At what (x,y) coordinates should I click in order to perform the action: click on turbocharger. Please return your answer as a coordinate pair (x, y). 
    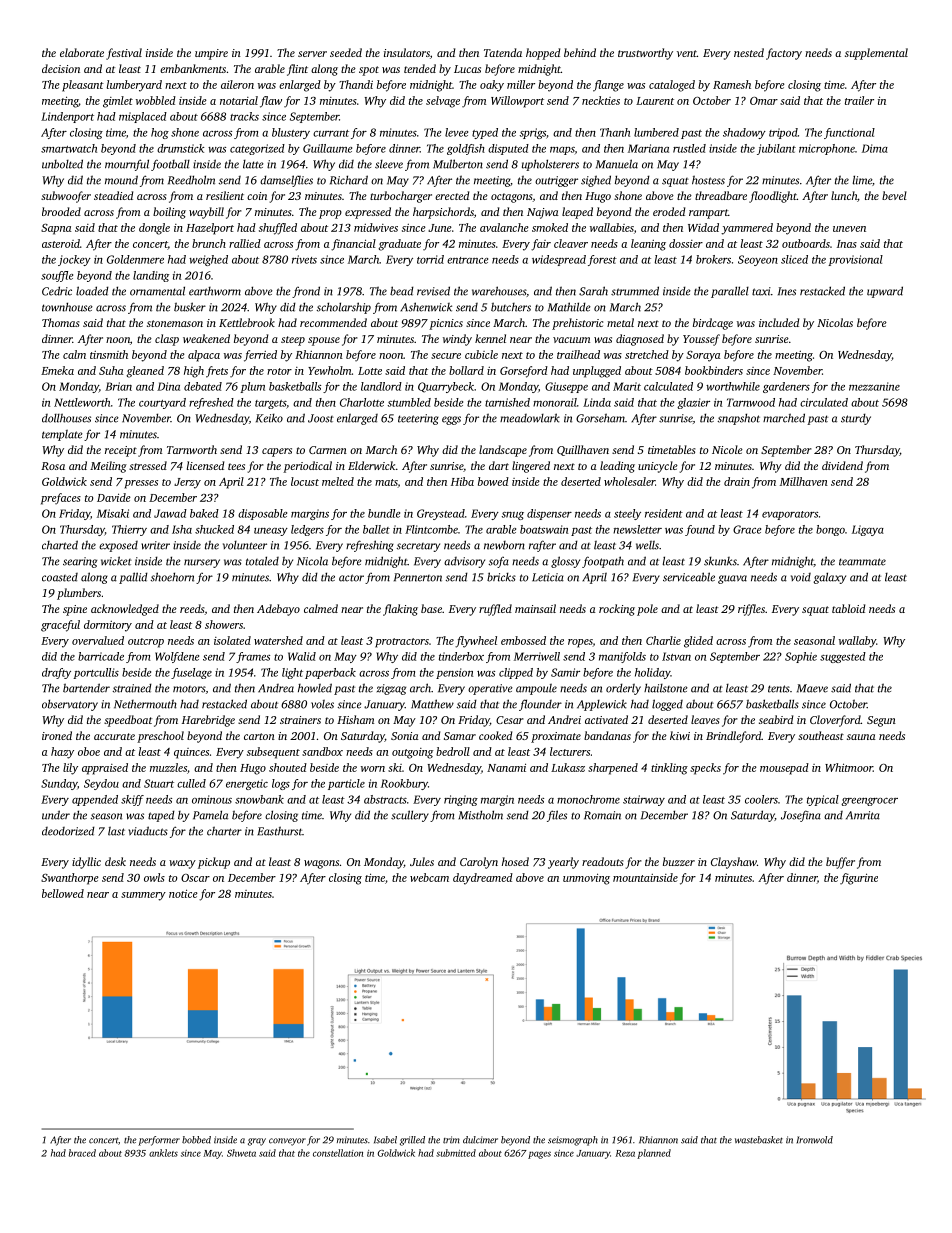
    Looking at the image, I should click on (401, 197).
